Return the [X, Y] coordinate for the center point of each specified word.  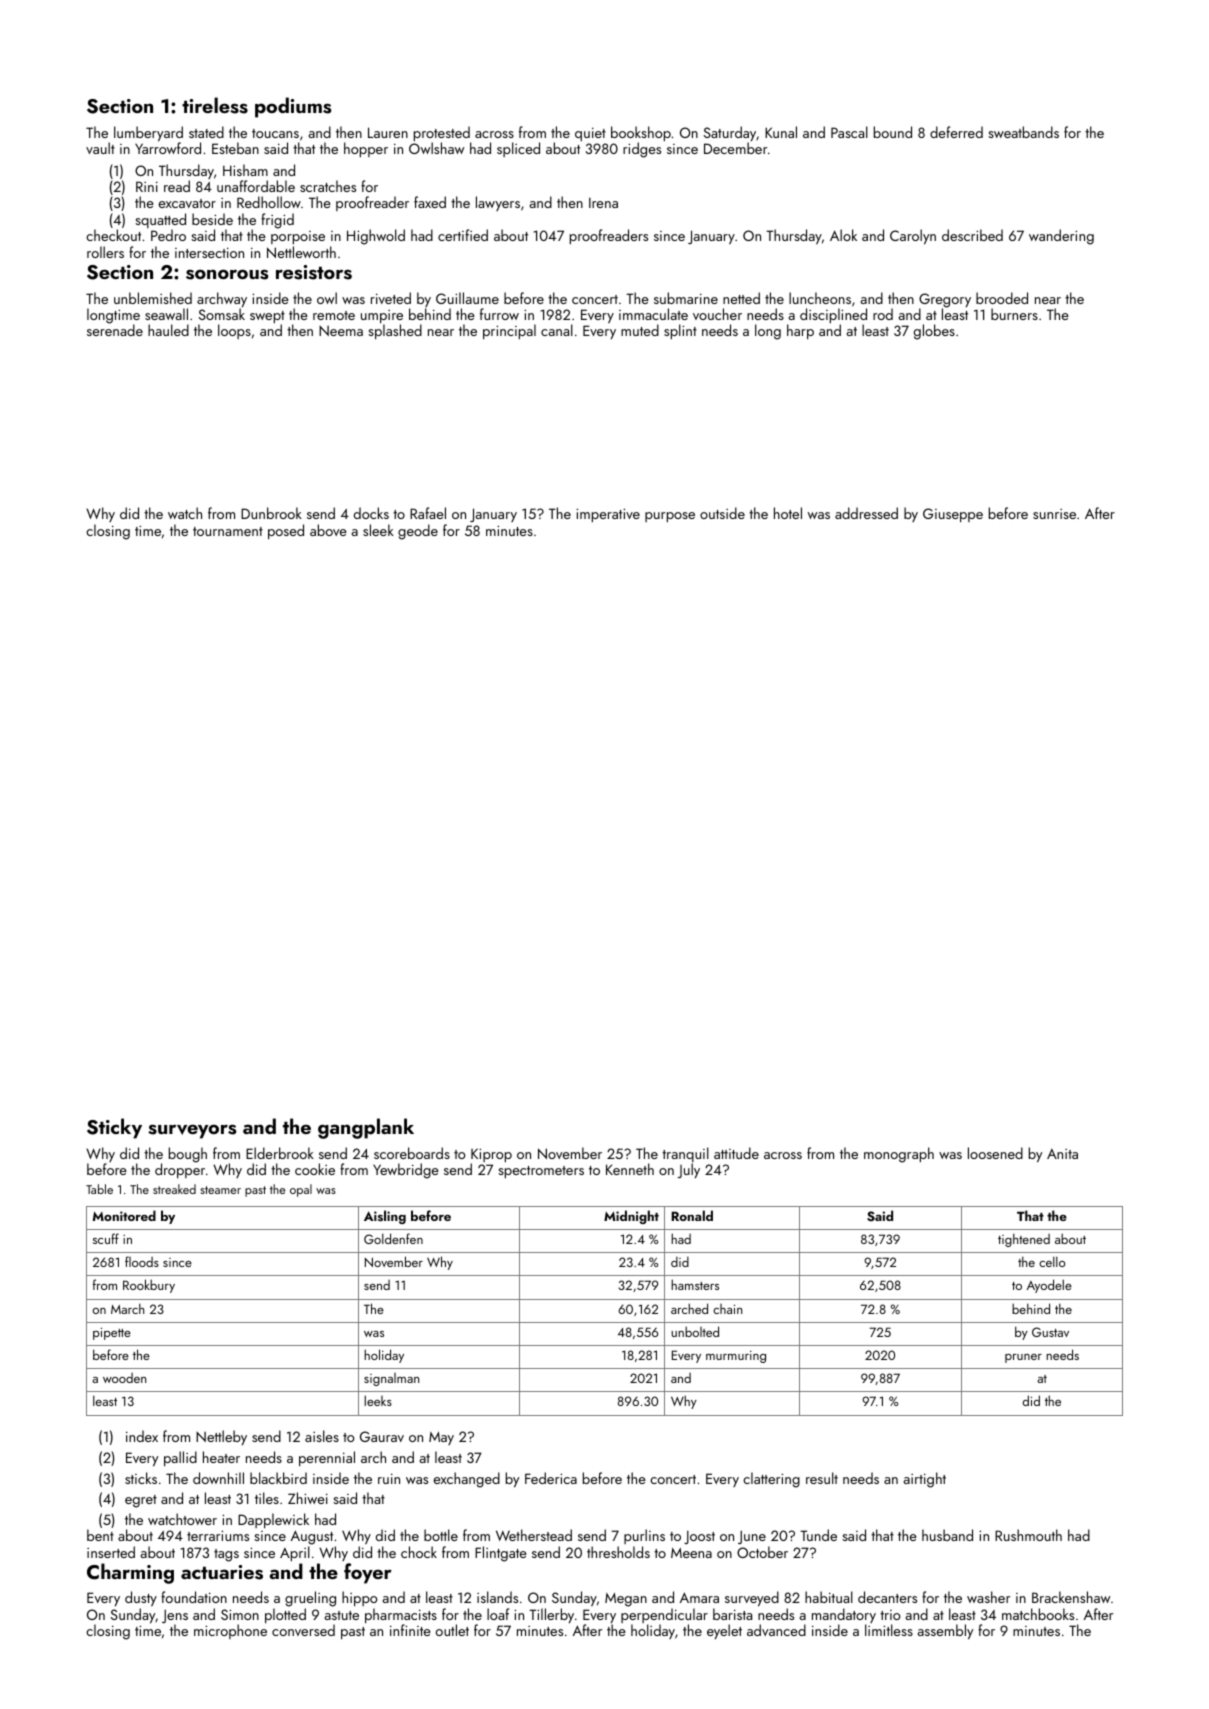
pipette [112, 1333]
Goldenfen [393, 1238]
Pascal [849, 132]
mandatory [844, 1615]
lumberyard [148, 133]
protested [442, 133]
